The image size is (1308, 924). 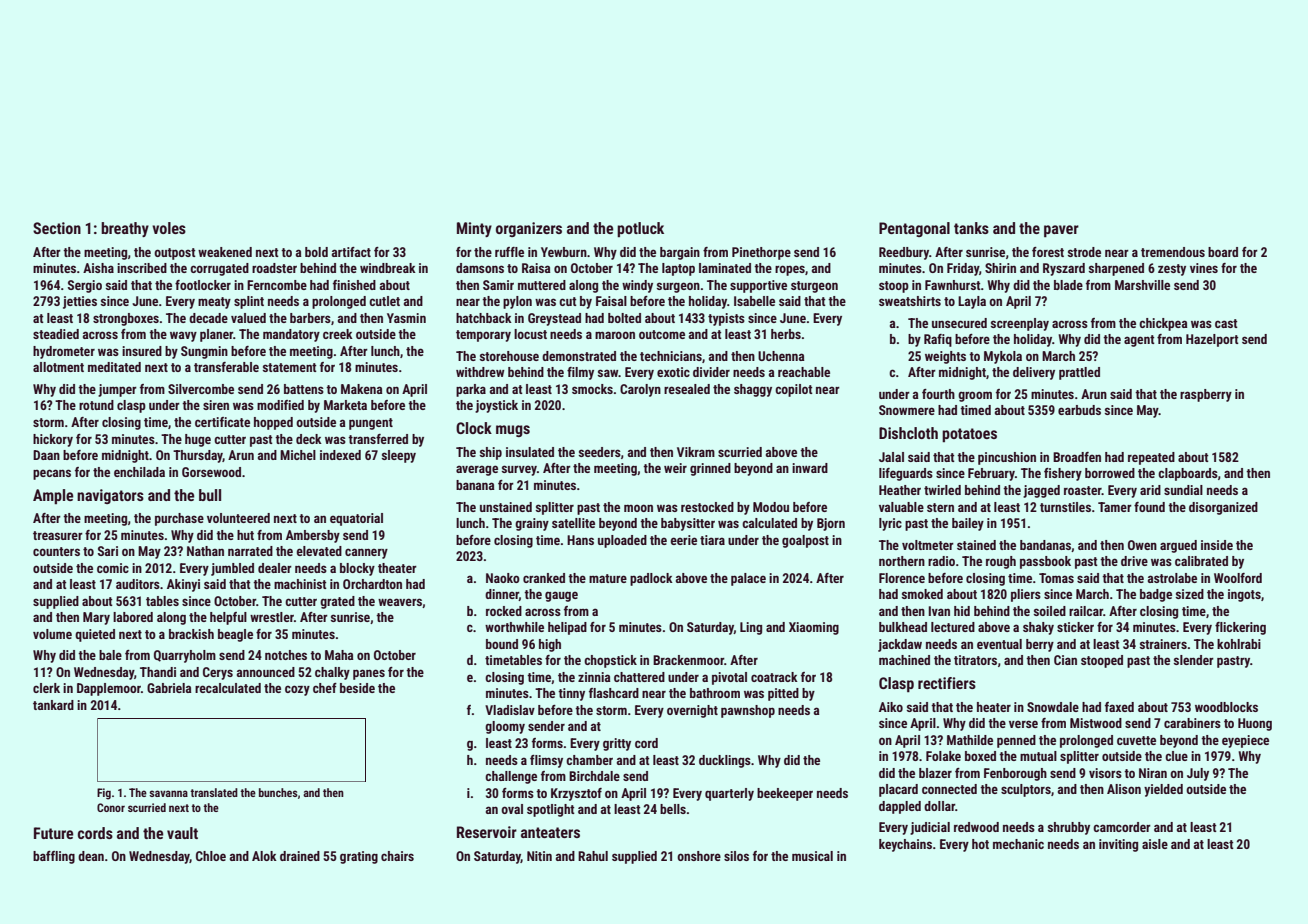 What do you see at coordinates (52, 634) in the document?
I see `volume` at bounding box center [52, 634].
